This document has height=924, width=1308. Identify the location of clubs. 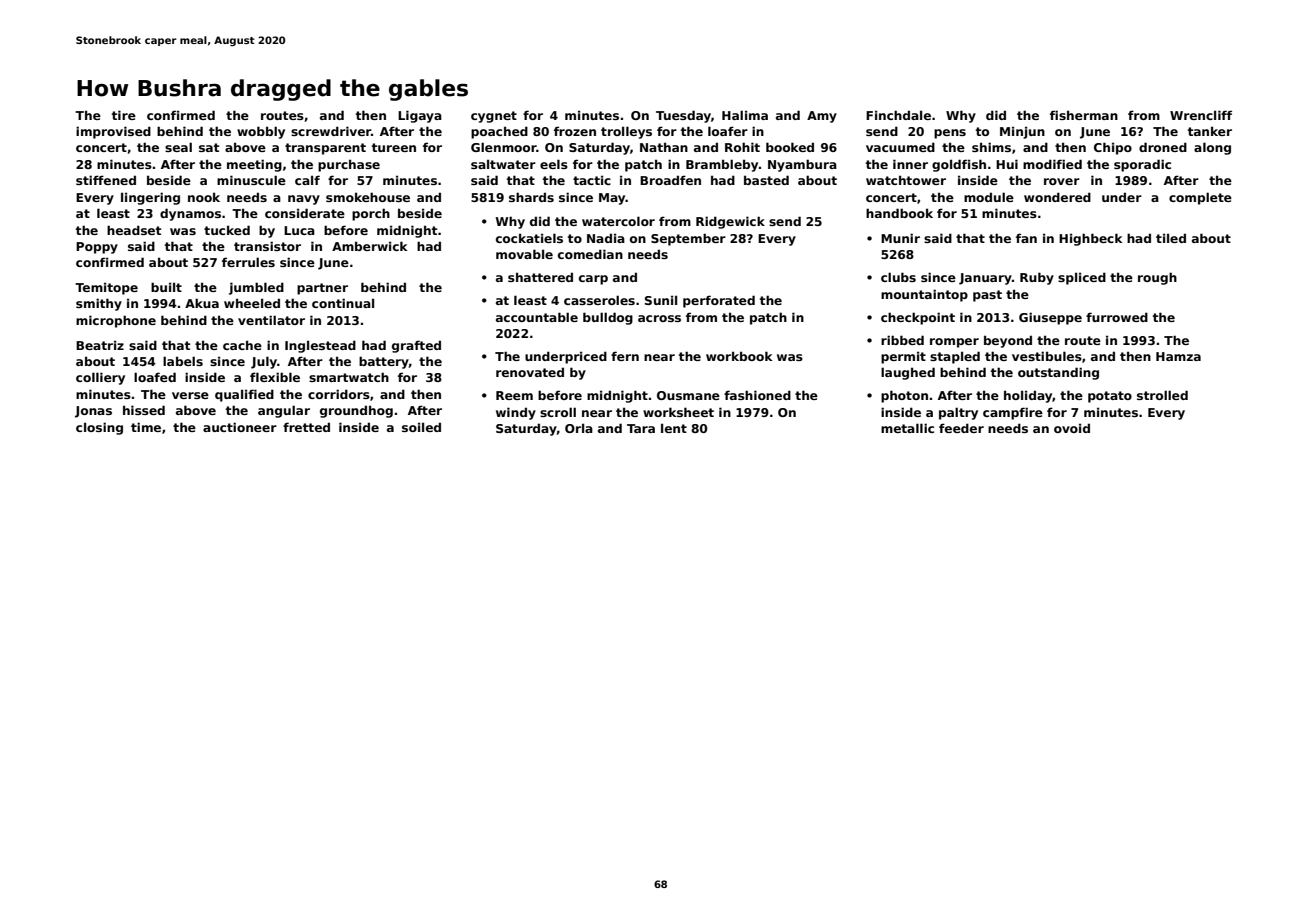
(898, 277).
